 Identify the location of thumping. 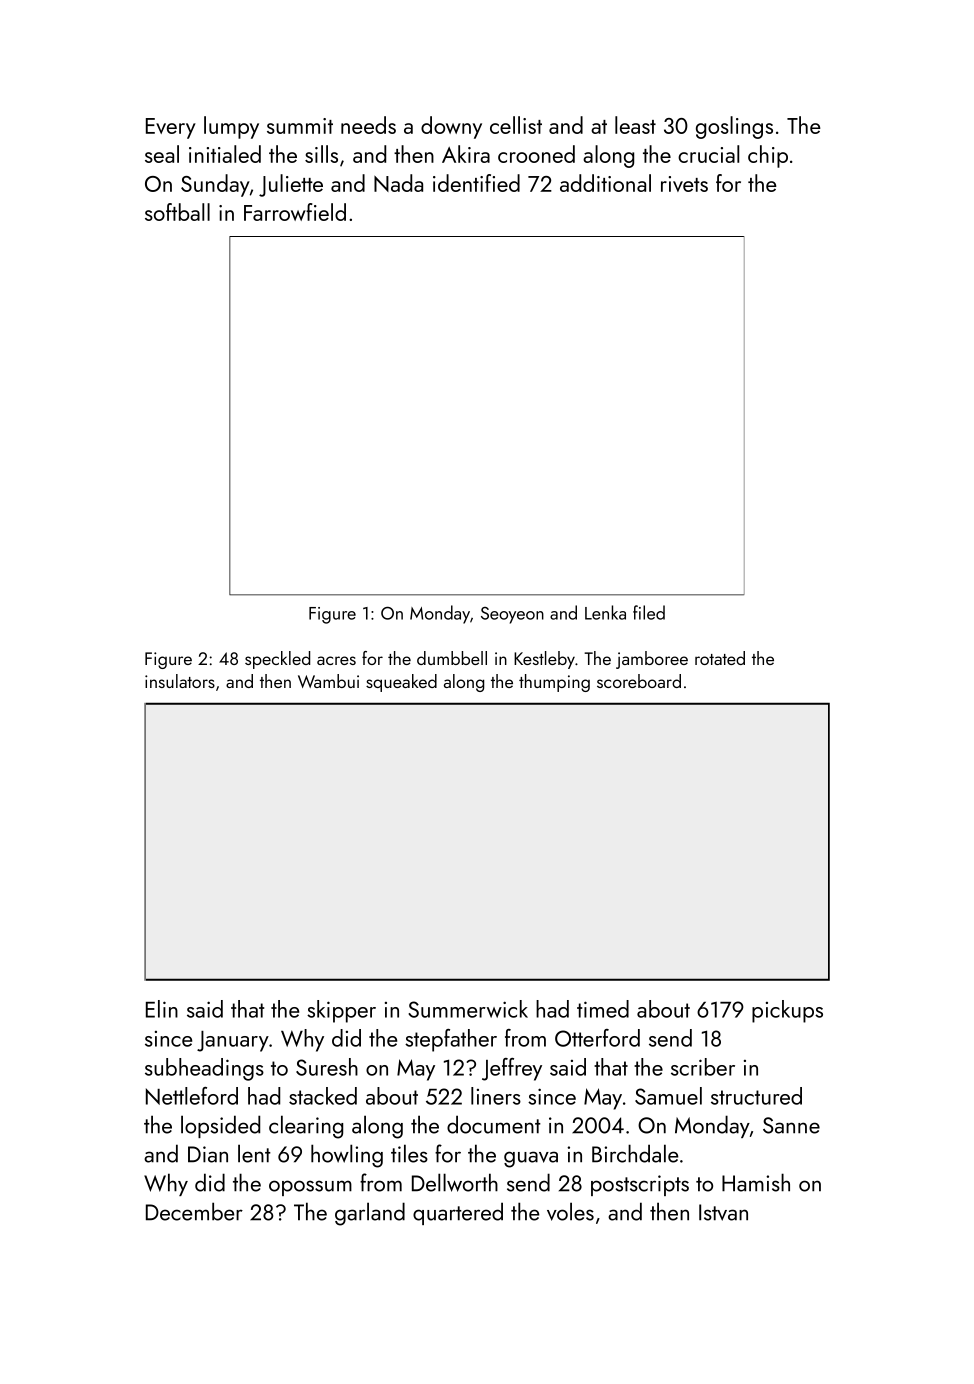
(554, 683).
